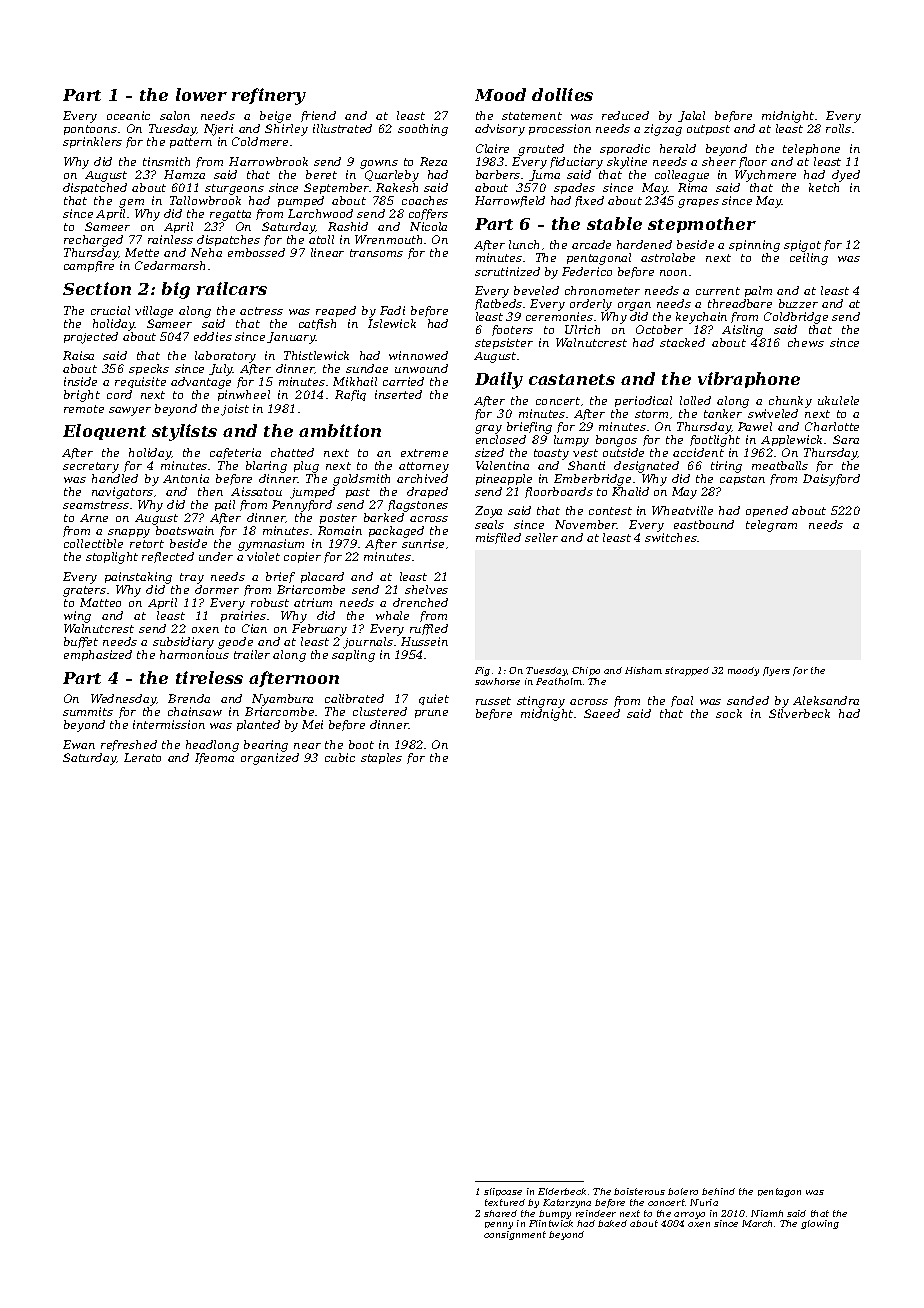 The width and height of the page is (924, 1308). Describe the element at coordinates (687, 671) in the page. I see `strapped` at that location.
